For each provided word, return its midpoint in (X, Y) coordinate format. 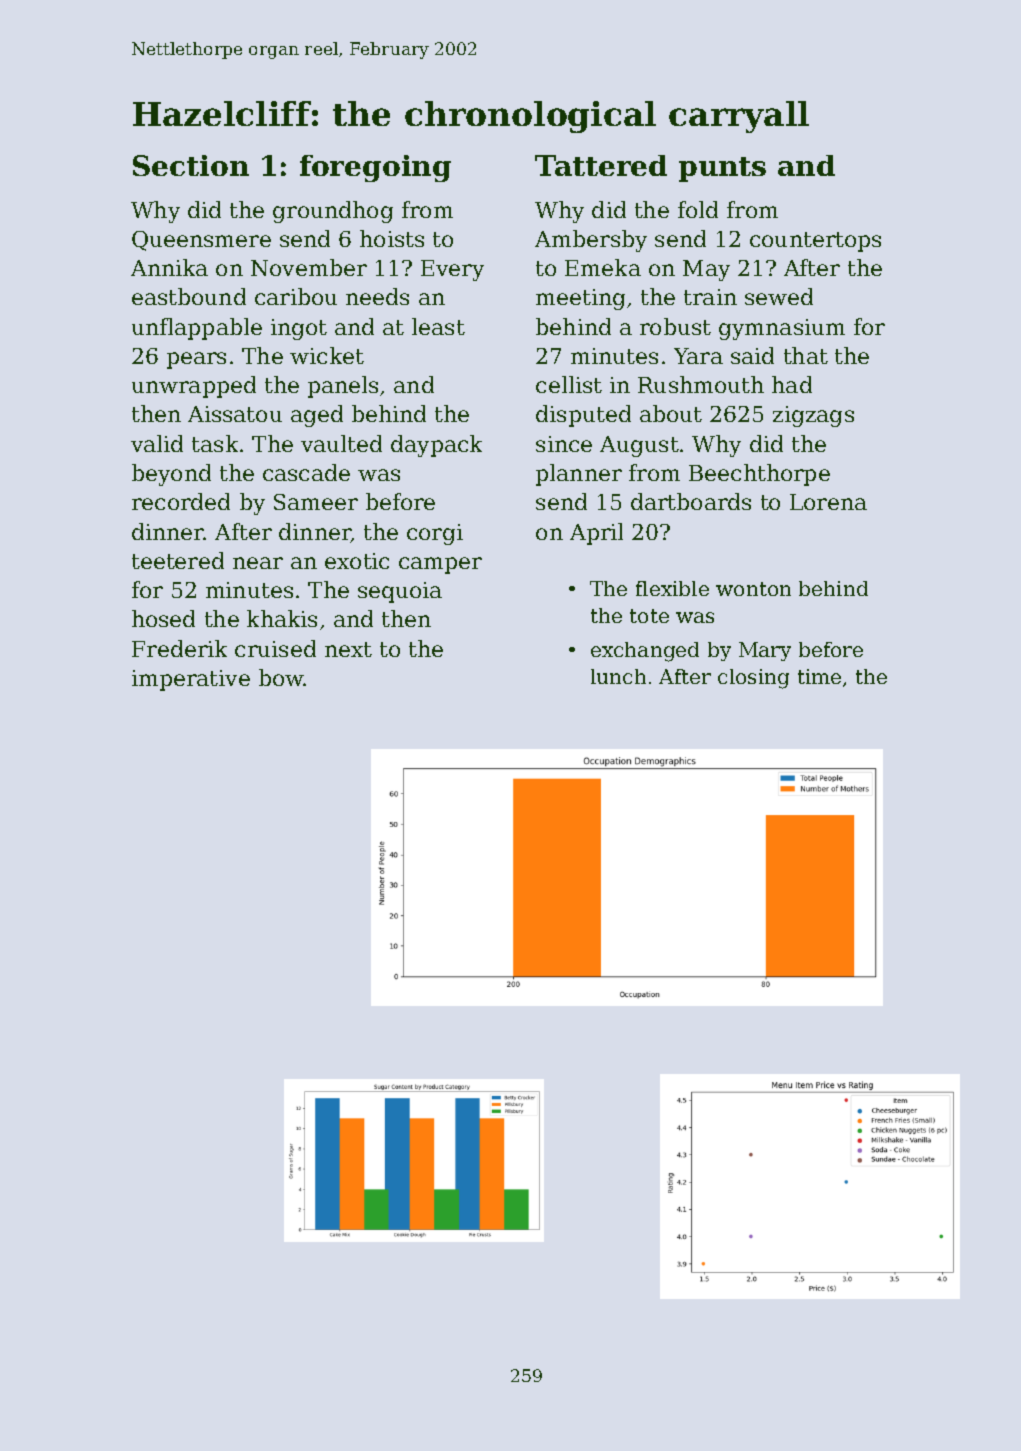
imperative (191, 680)
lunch (618, 676)
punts (722, 169)
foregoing (375, 168)
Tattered (601, 165)
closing (753, 679)
